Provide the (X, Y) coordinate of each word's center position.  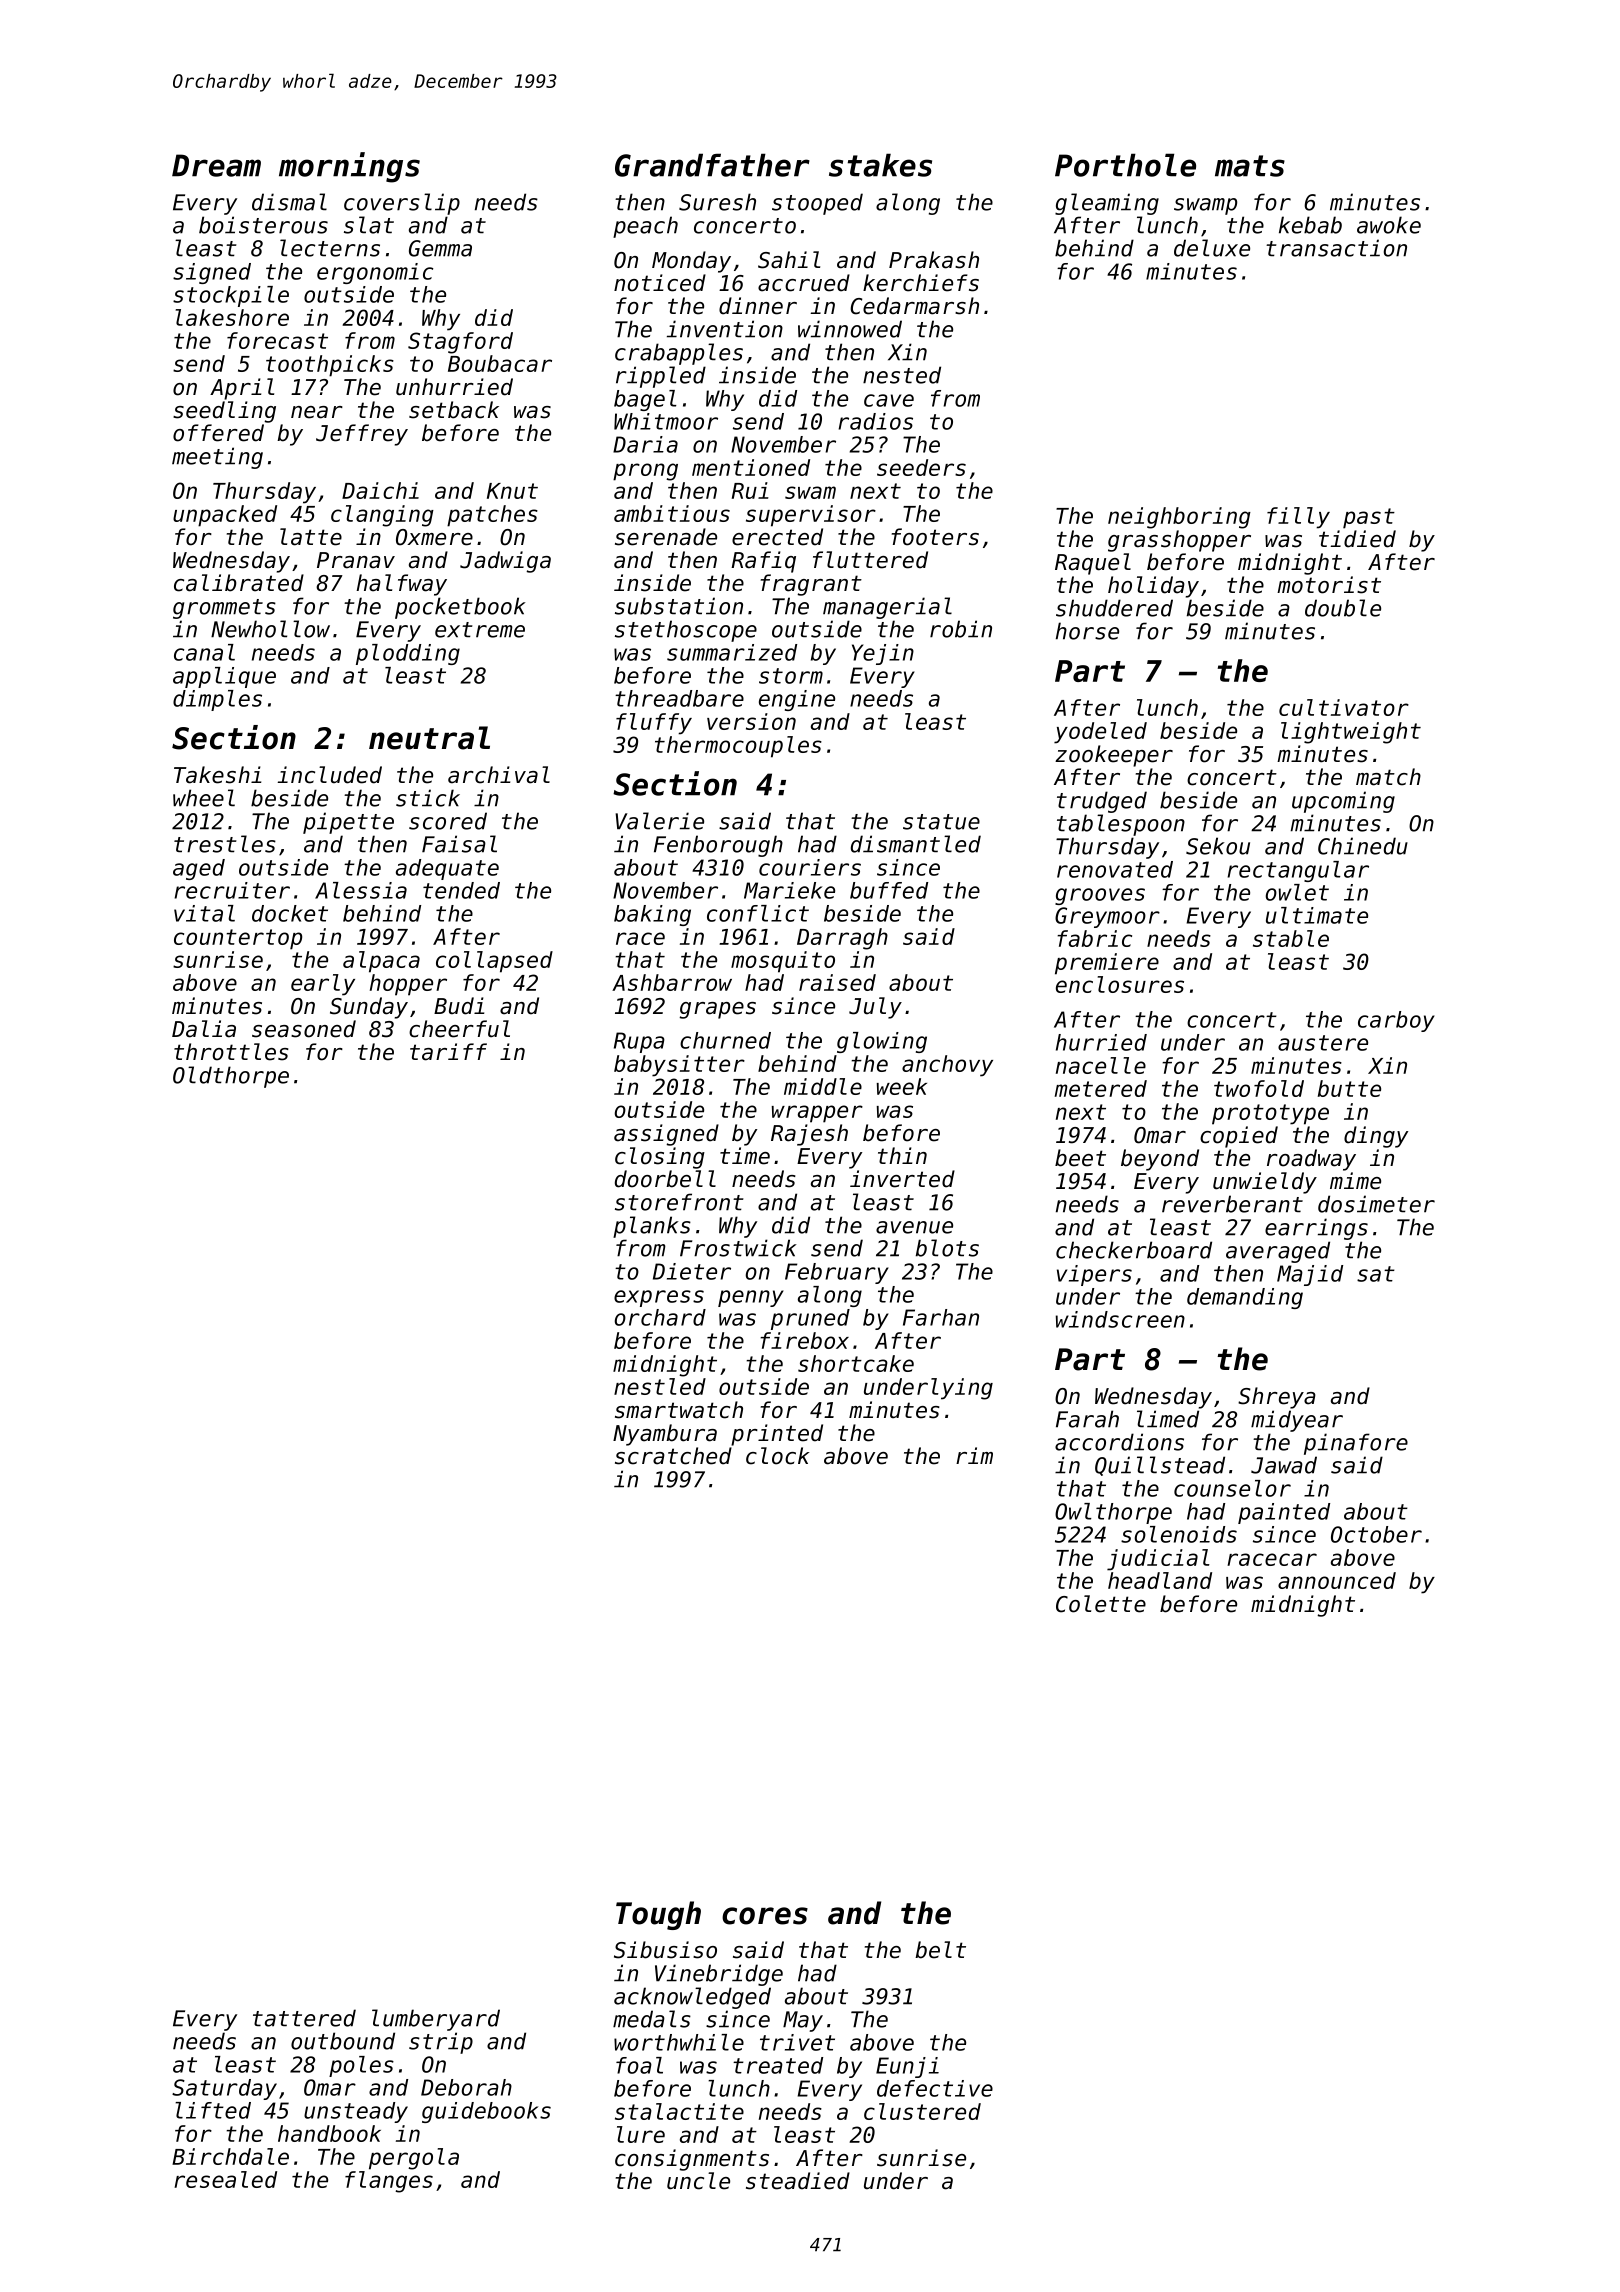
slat (369, 225)
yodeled (1100, 733)
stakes (880, 165)
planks (652, 1227)
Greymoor (1107, 917)
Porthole (1125, 165)
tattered (304, 2018)
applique (224, 677)
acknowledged (692, 1998)
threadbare (679, 698)
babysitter (679, 1066)
